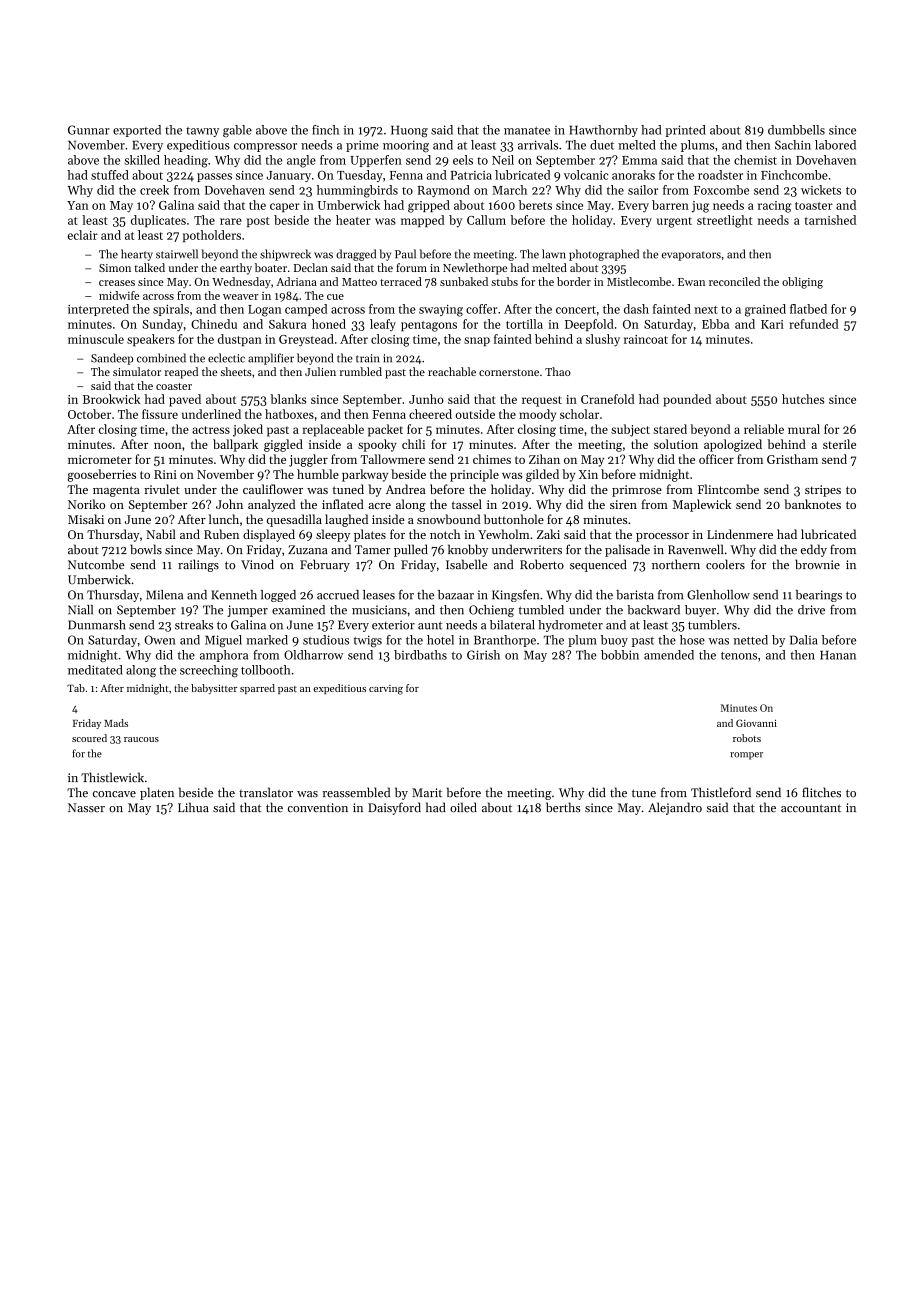 Image resolution: width=924 pixels, height=1308 pixels. Describe the element at coordinates (821, 792) in the screenshot. I see `flitches` at that location.
